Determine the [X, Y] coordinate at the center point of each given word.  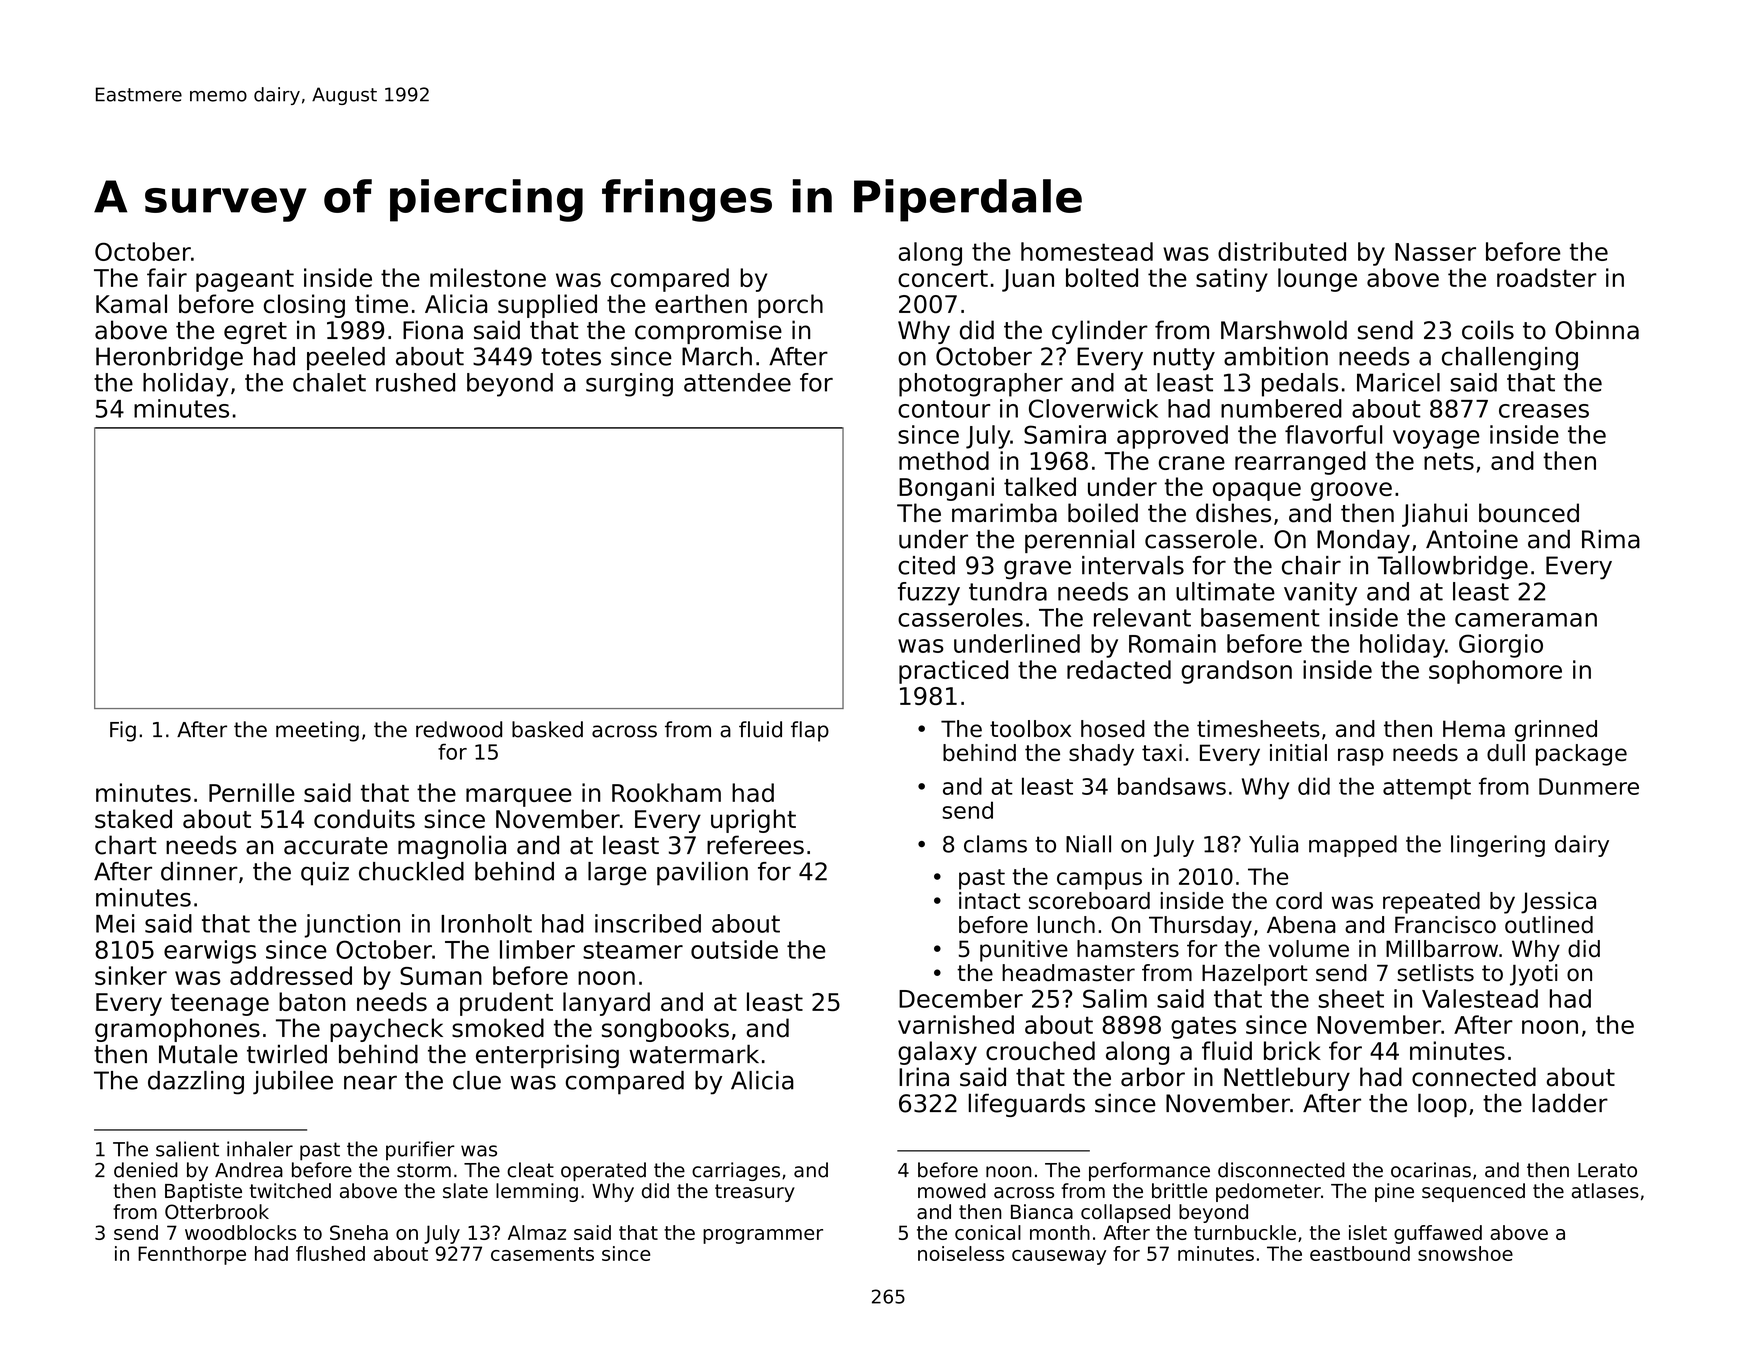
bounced [1529, 513]
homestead [1087, 251]
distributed [1282, 251]
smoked [498, 1028]
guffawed [1438, 1234]
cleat [530, 1170]
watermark [694, 1054]
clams [995, 844]
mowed [952, 1191]
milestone [488, 277]
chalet [329, 382]
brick [1292, 1050]
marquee [519, 797]
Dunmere [1589, 786]
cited [926, 565]
